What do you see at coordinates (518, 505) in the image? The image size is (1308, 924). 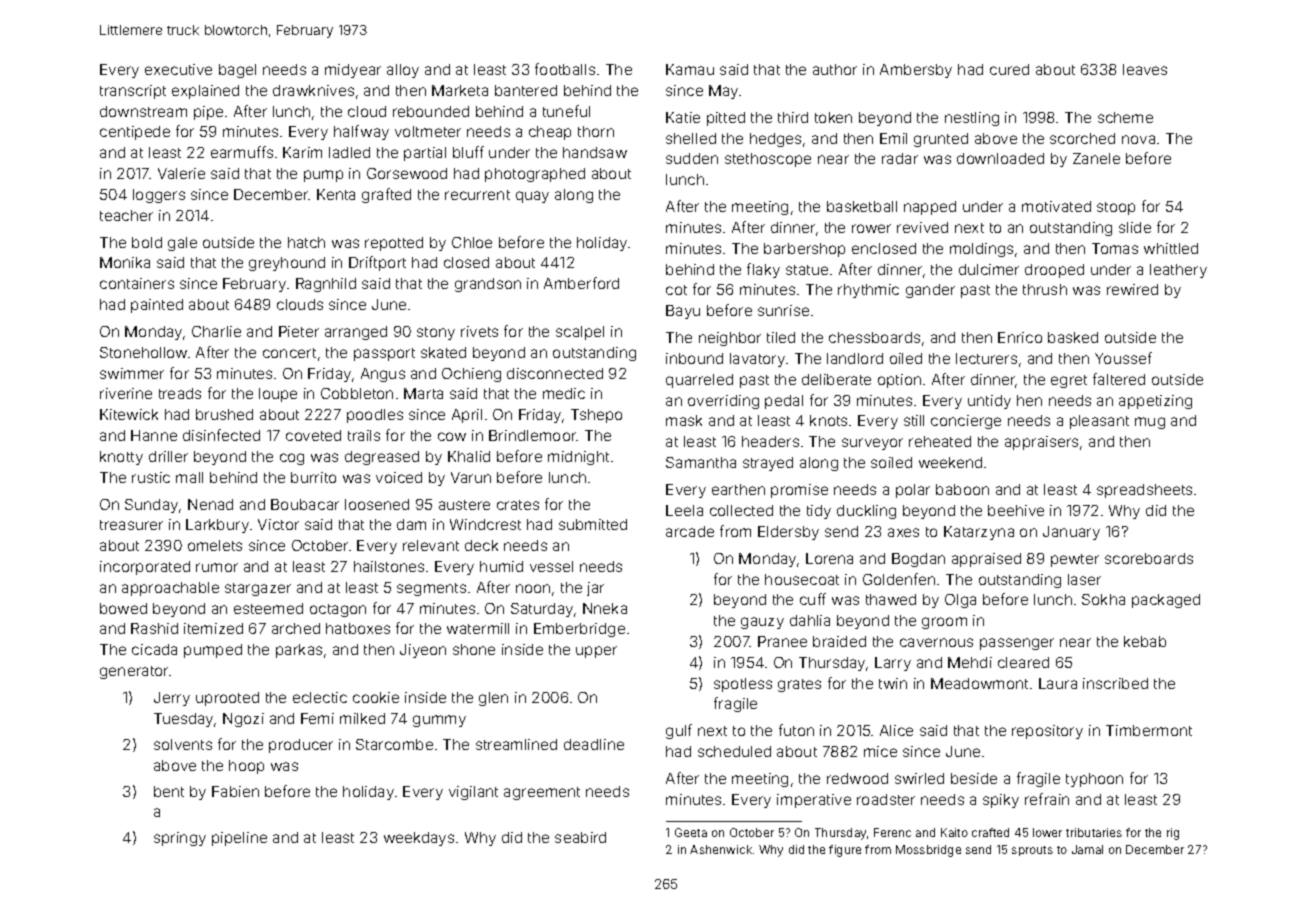 I see `crates` at bounding box center [518, 505].
